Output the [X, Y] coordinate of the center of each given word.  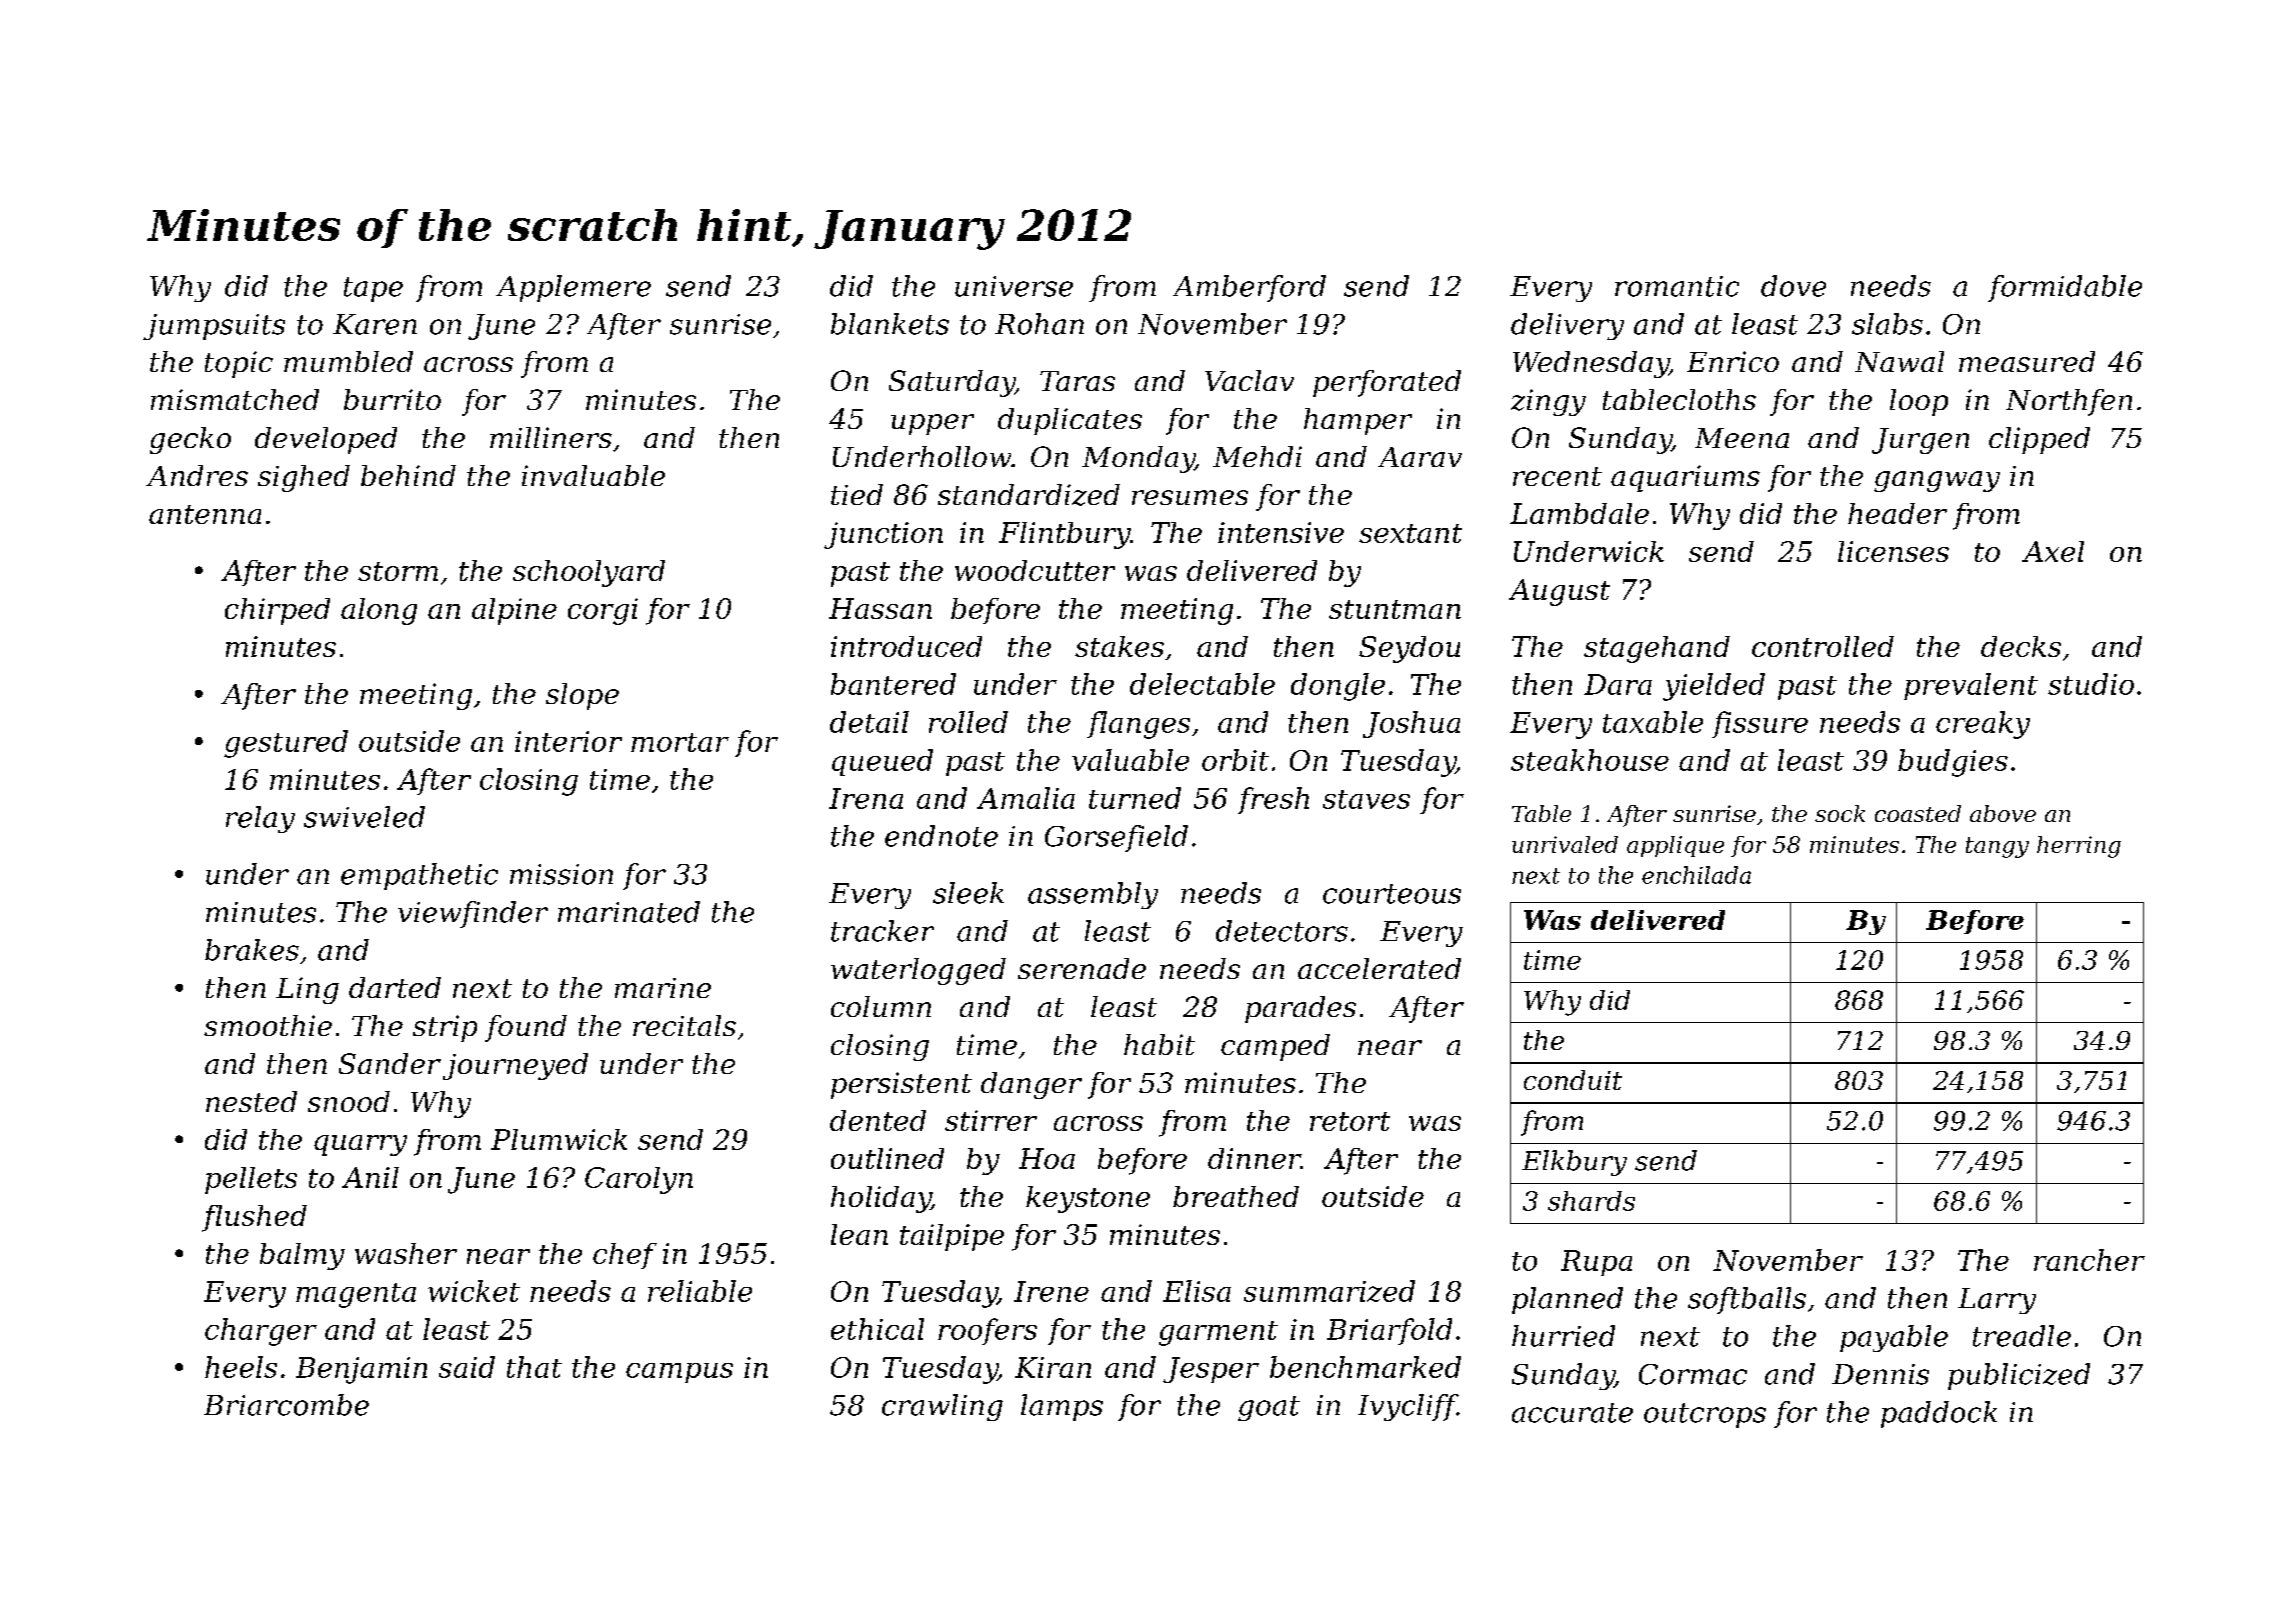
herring [2079, 847]
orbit [1235, 760]
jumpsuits [214, 327]
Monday [1138, 459]
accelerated [1379, 968]
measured [2027, 361]
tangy [1997, 847]
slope [582, 696]
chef [625, 1256]
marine [663, 988]
